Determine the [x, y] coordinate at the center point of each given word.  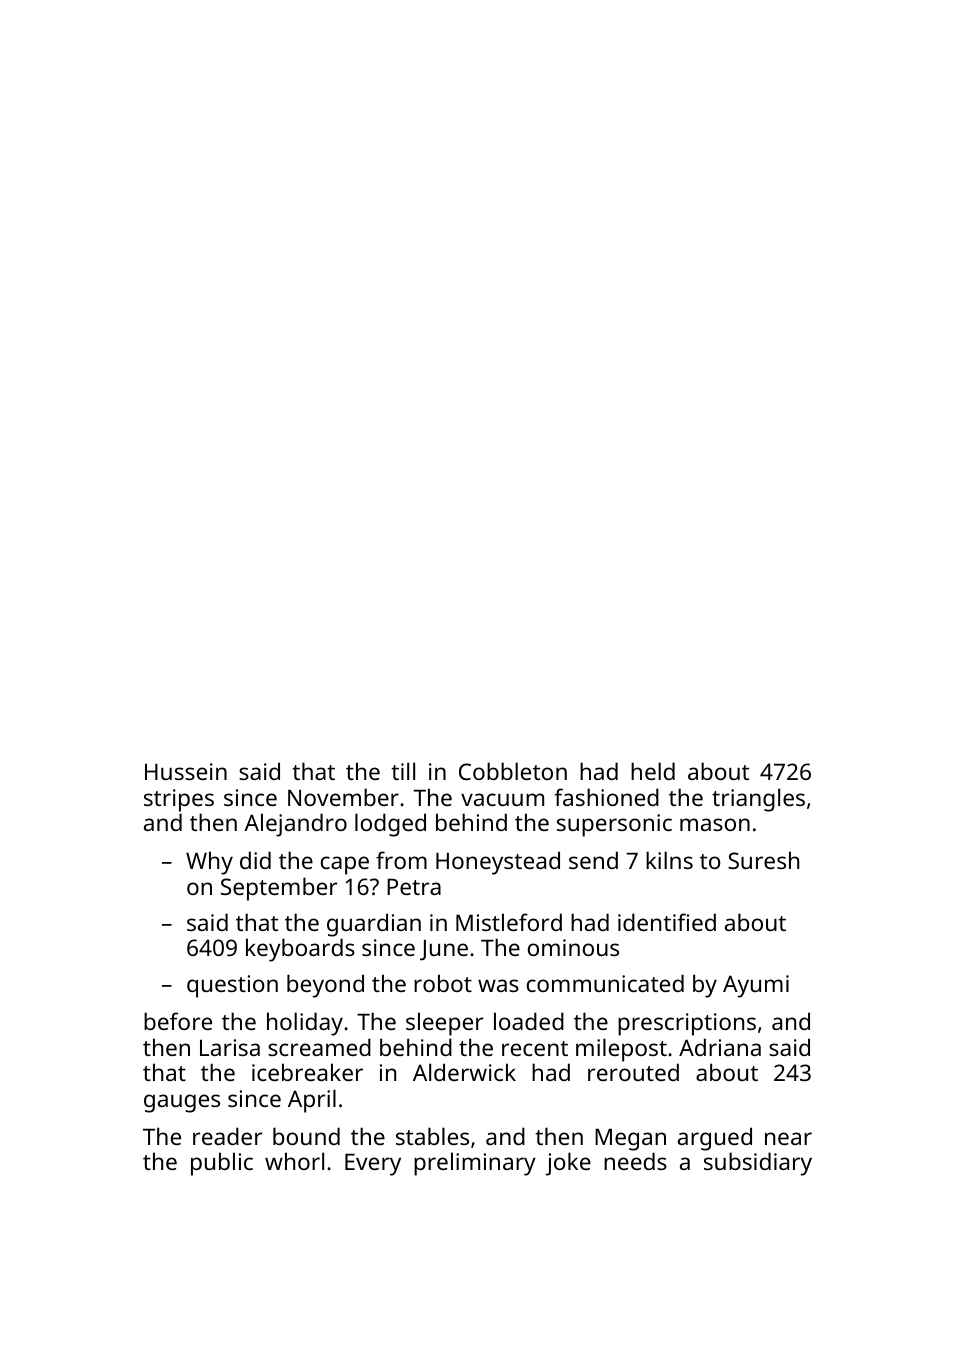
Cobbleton [513, 771]
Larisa [230, 1047]
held [653, 771]
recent [535, 1048]
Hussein [186, 771]
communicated [605, 983]
